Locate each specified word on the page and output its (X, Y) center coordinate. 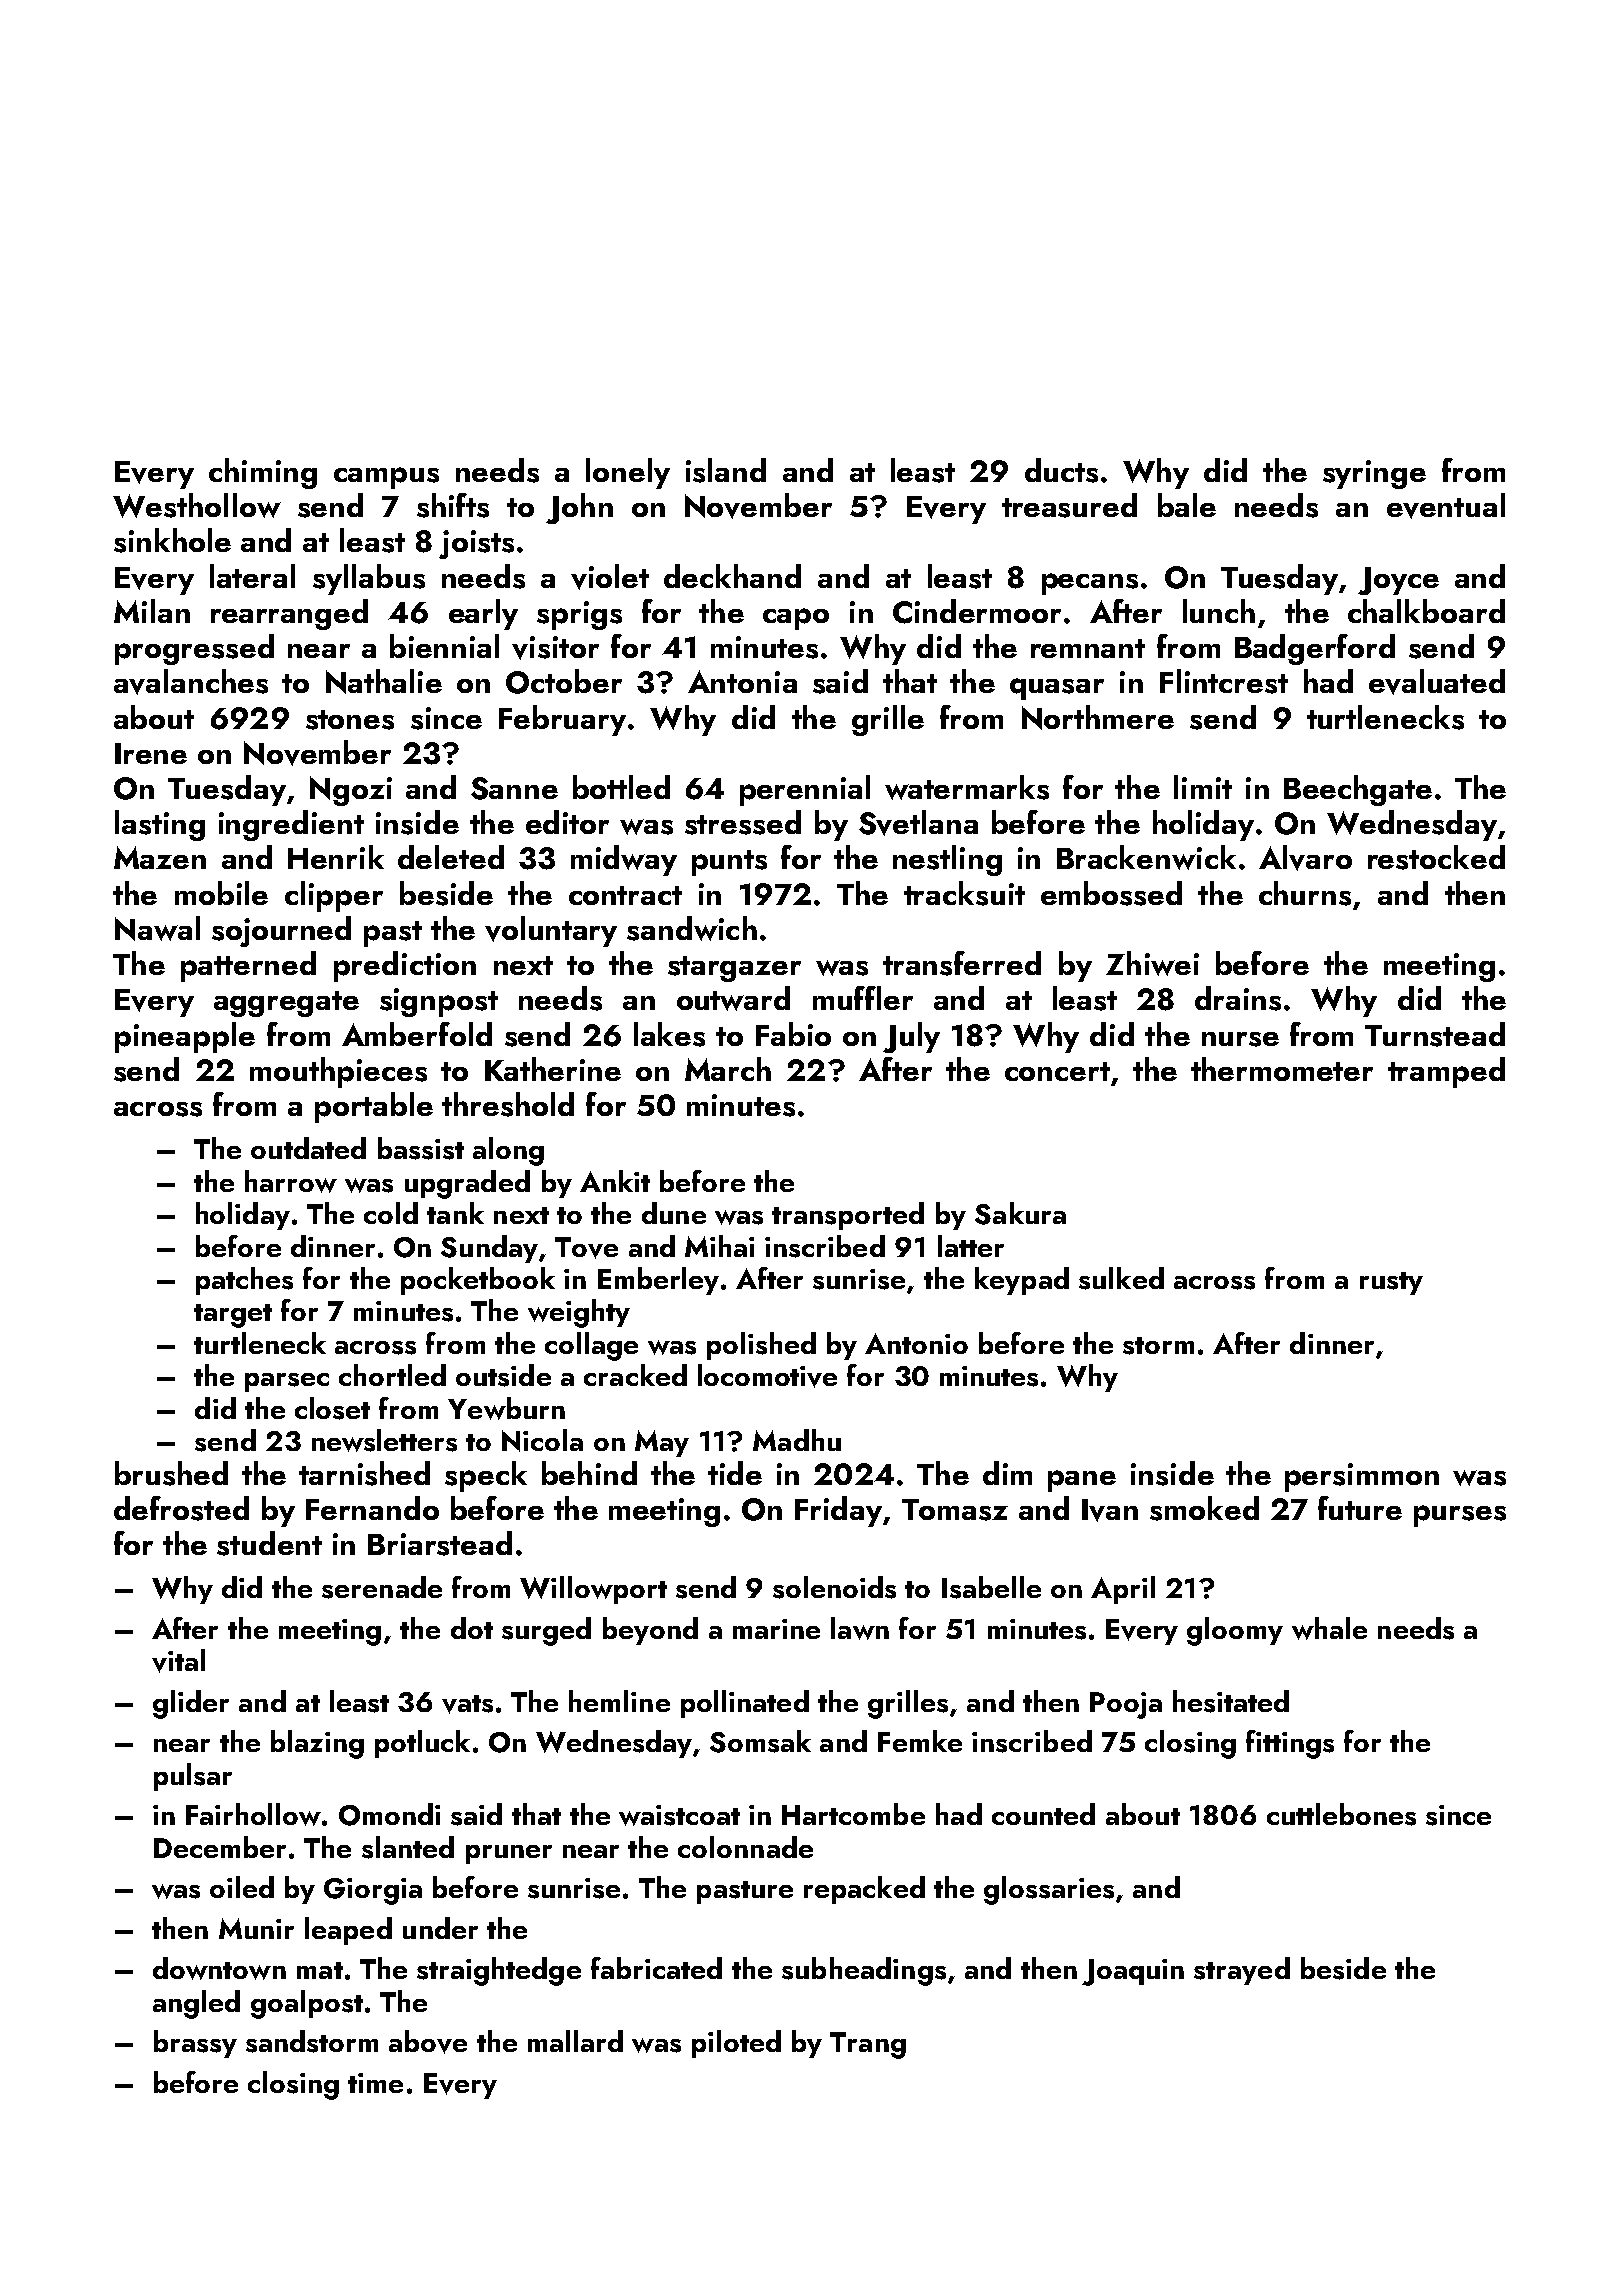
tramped (1446, 1072)
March (728, 1069)
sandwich (692, 928)
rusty (1391, 1283)
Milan (152, 611)
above (428, 2042)
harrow (291, 1181)
